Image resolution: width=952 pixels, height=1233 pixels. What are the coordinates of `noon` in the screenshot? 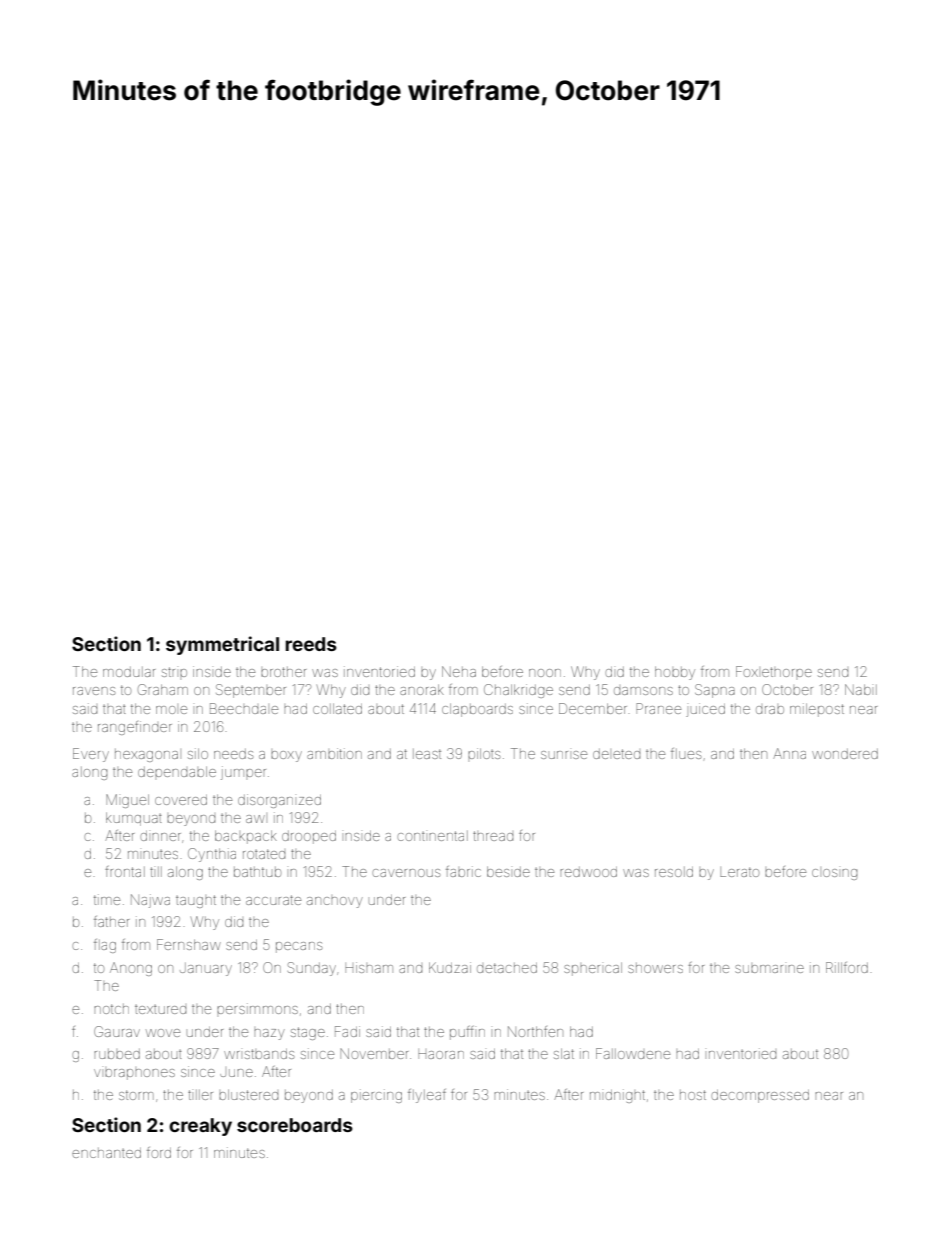 It's located at (545, 673).
